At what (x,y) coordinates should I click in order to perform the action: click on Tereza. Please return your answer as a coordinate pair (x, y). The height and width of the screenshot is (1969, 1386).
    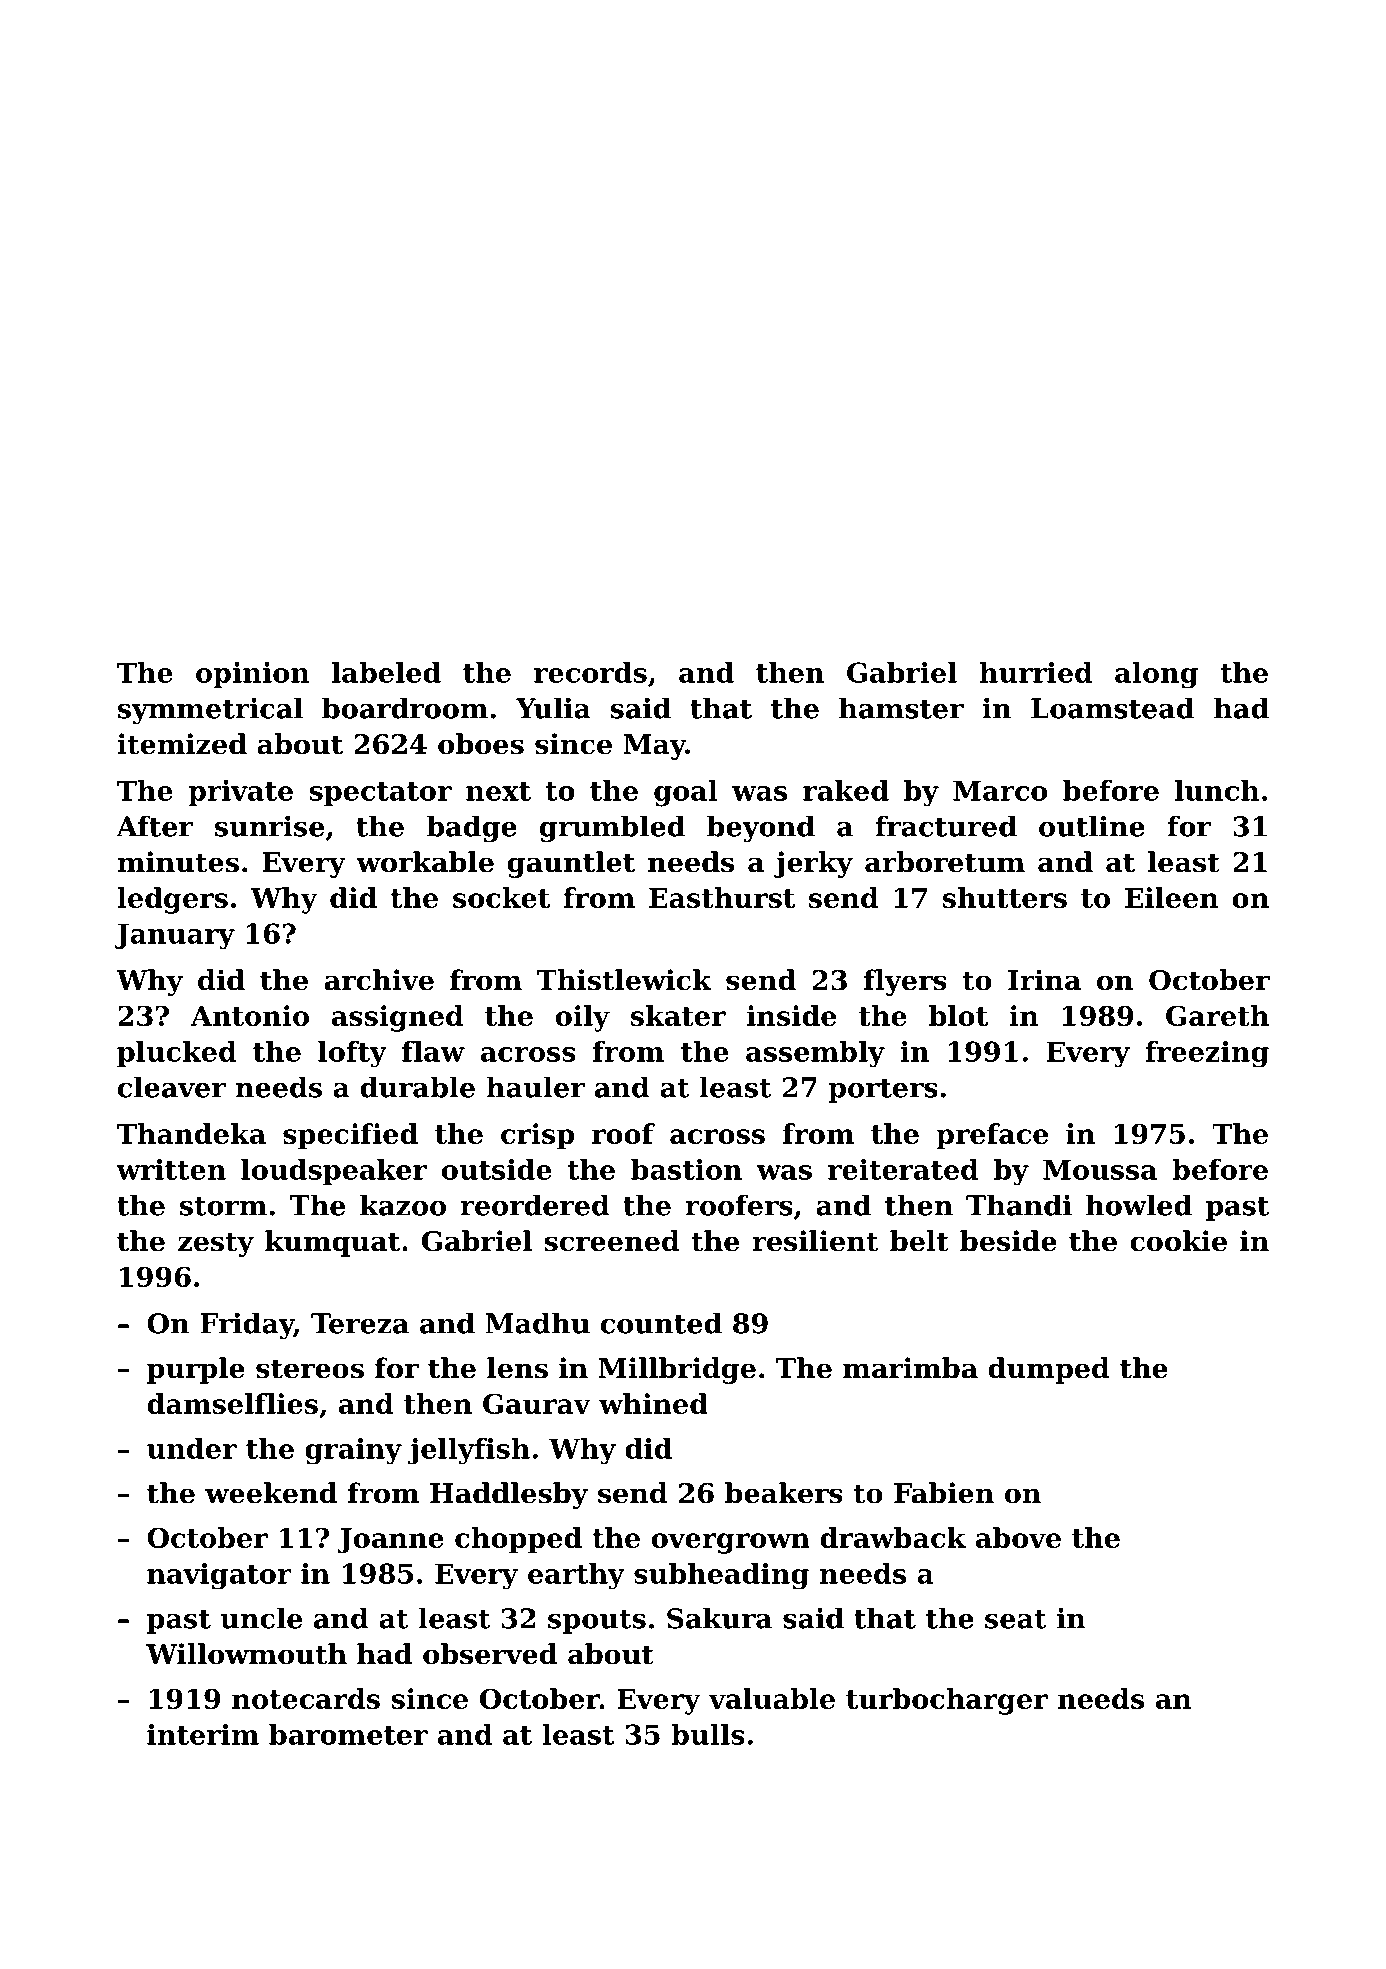
    Looking at the image, I should click on (360, 1323).
